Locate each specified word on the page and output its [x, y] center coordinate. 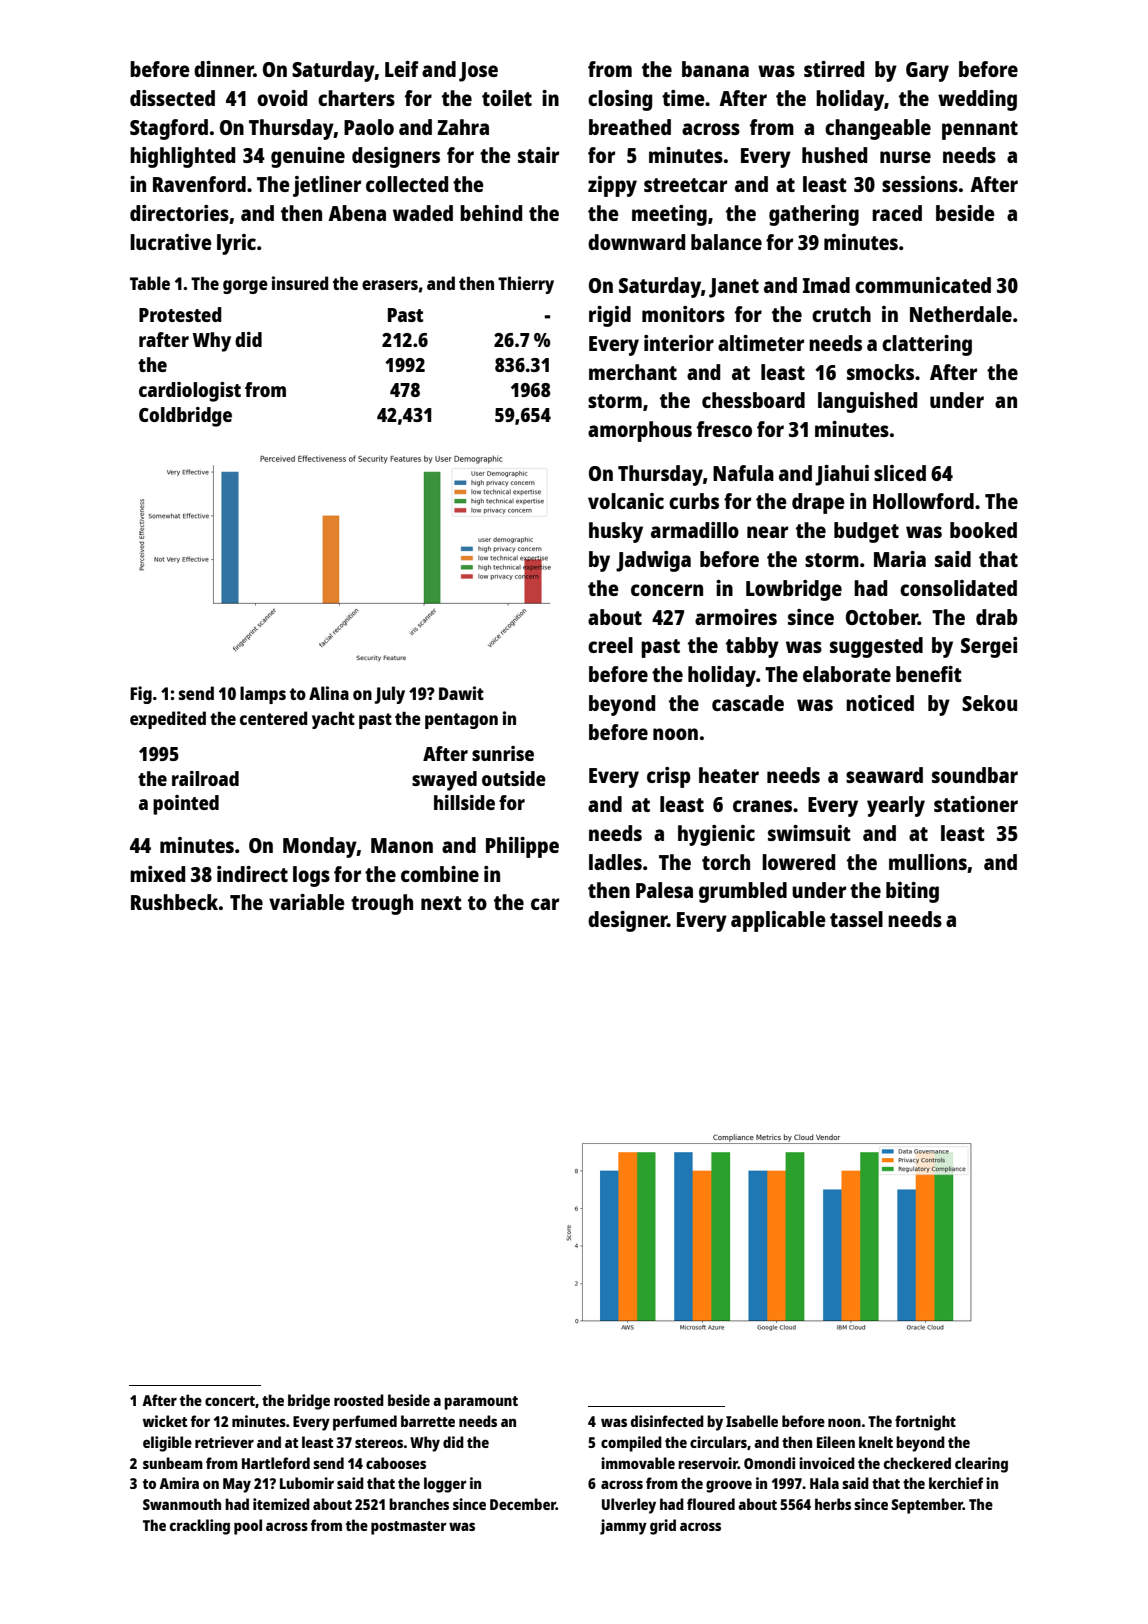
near [767, 532]
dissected [172, 98]
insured [300, 283]
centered [273, 718]
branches [419, 1504]
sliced [900, 473]
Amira [179, 1483]
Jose [478, 72]
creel [610, 645]
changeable [878, 129]
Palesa [664, 890]
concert [230, 1401]
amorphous [640, 431]
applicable [778, 921]
